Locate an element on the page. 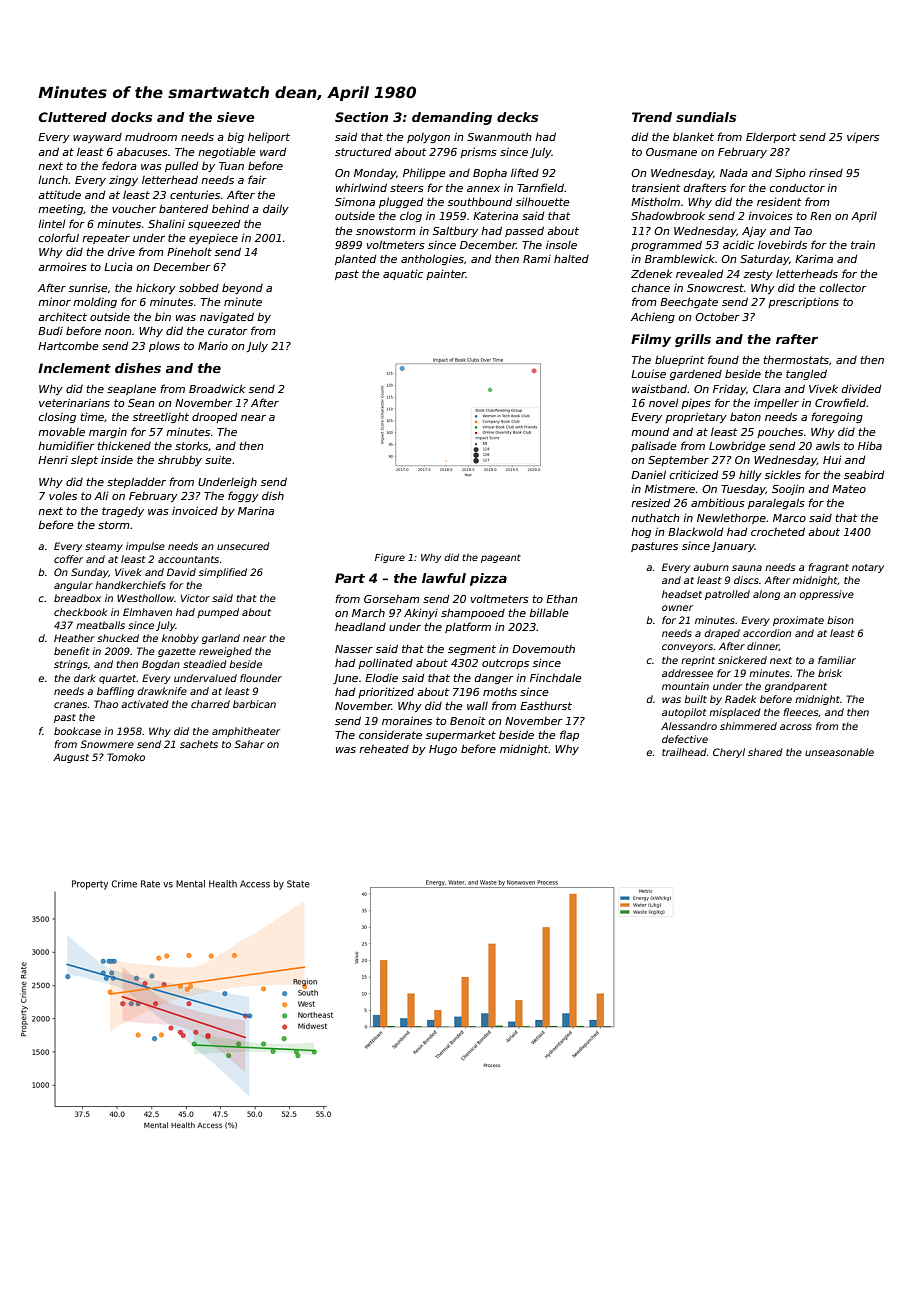  gazette is located at coordinates (177, 652).
